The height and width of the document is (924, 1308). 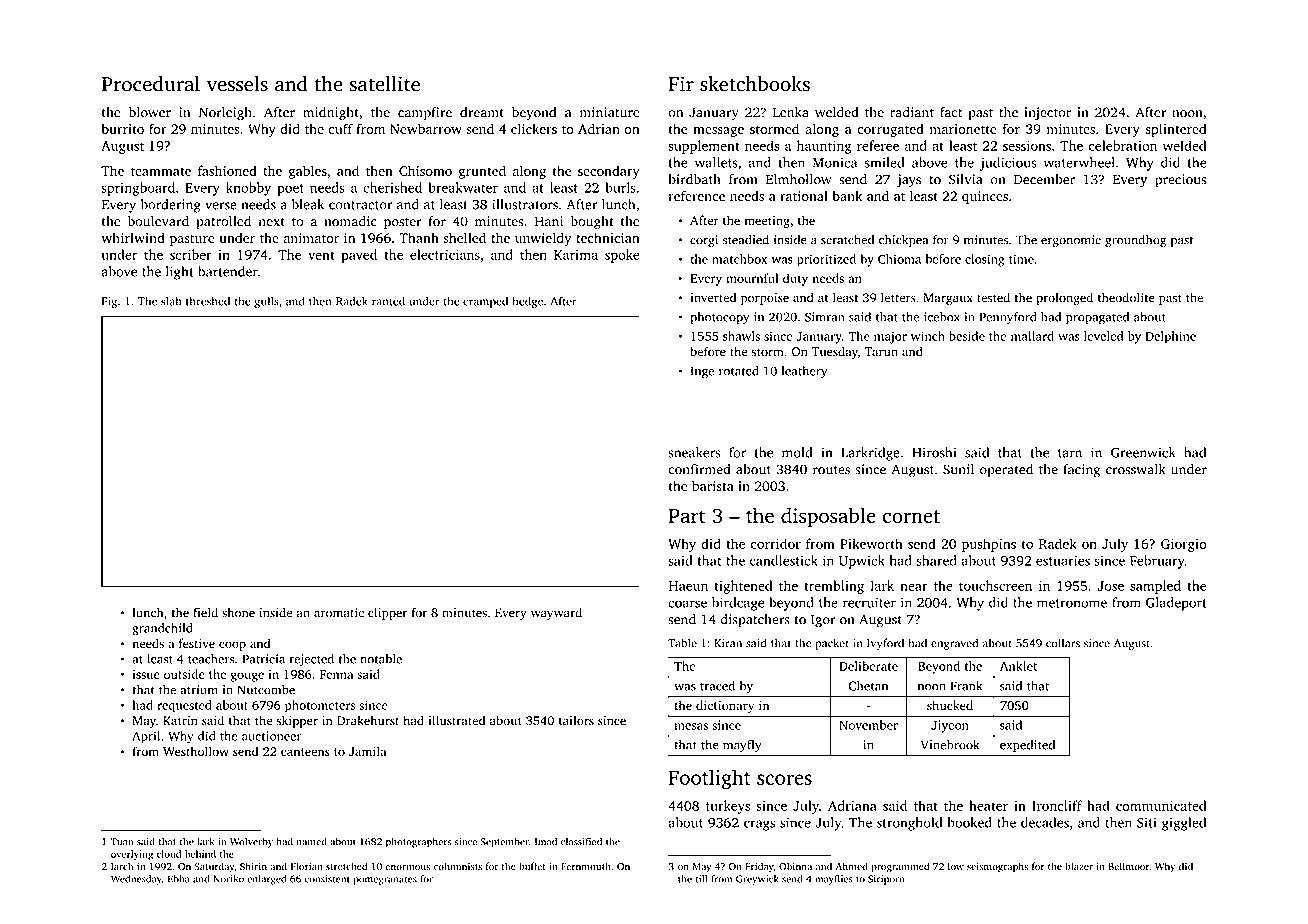 I want to click on Giorgio, so click(x=1184, y=545).
